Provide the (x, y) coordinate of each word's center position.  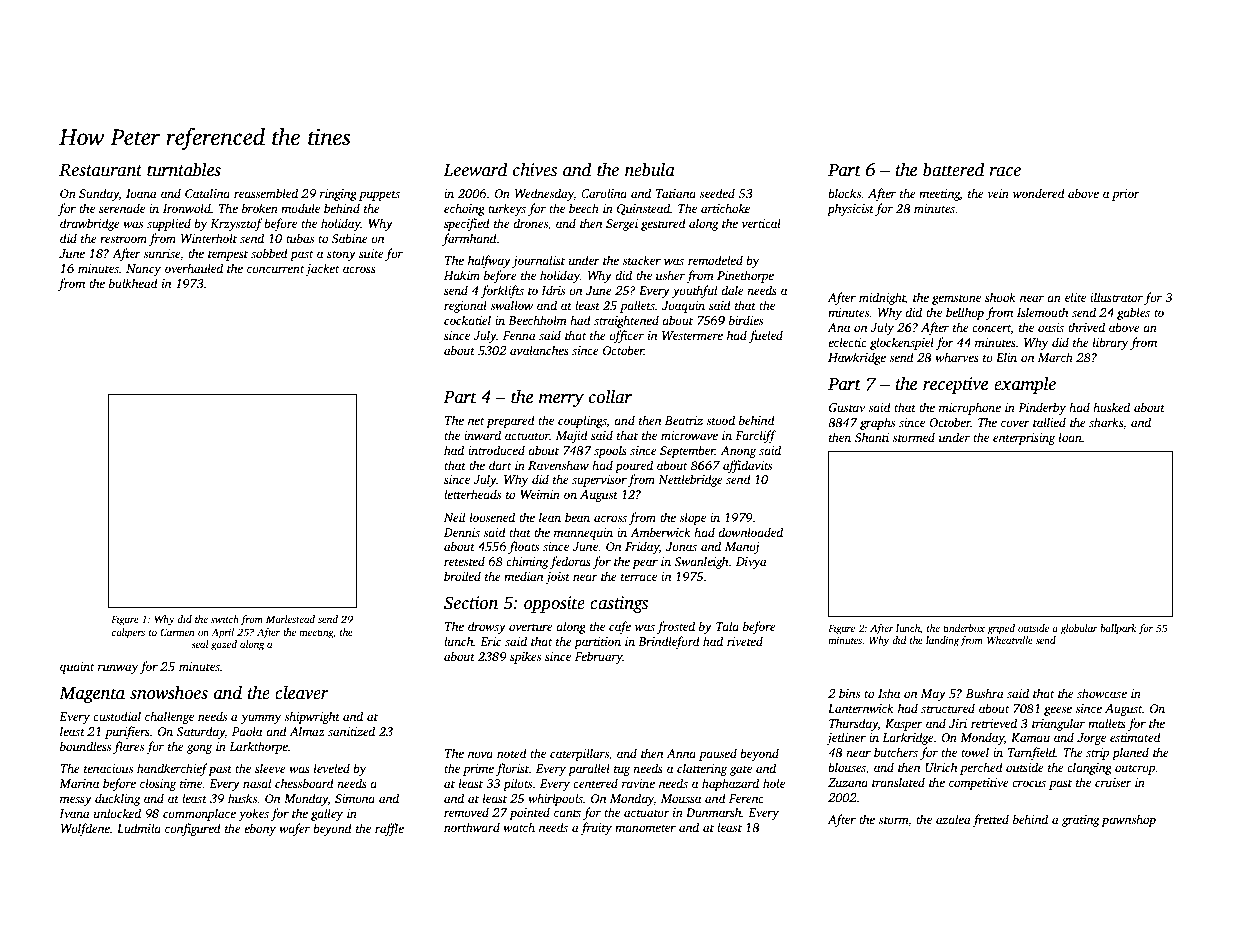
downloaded (750, 532)
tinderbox (964, 628)
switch (225, 619)
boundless (85, 746)
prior (1126, 195)
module (300, 208)
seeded (717, 193)
